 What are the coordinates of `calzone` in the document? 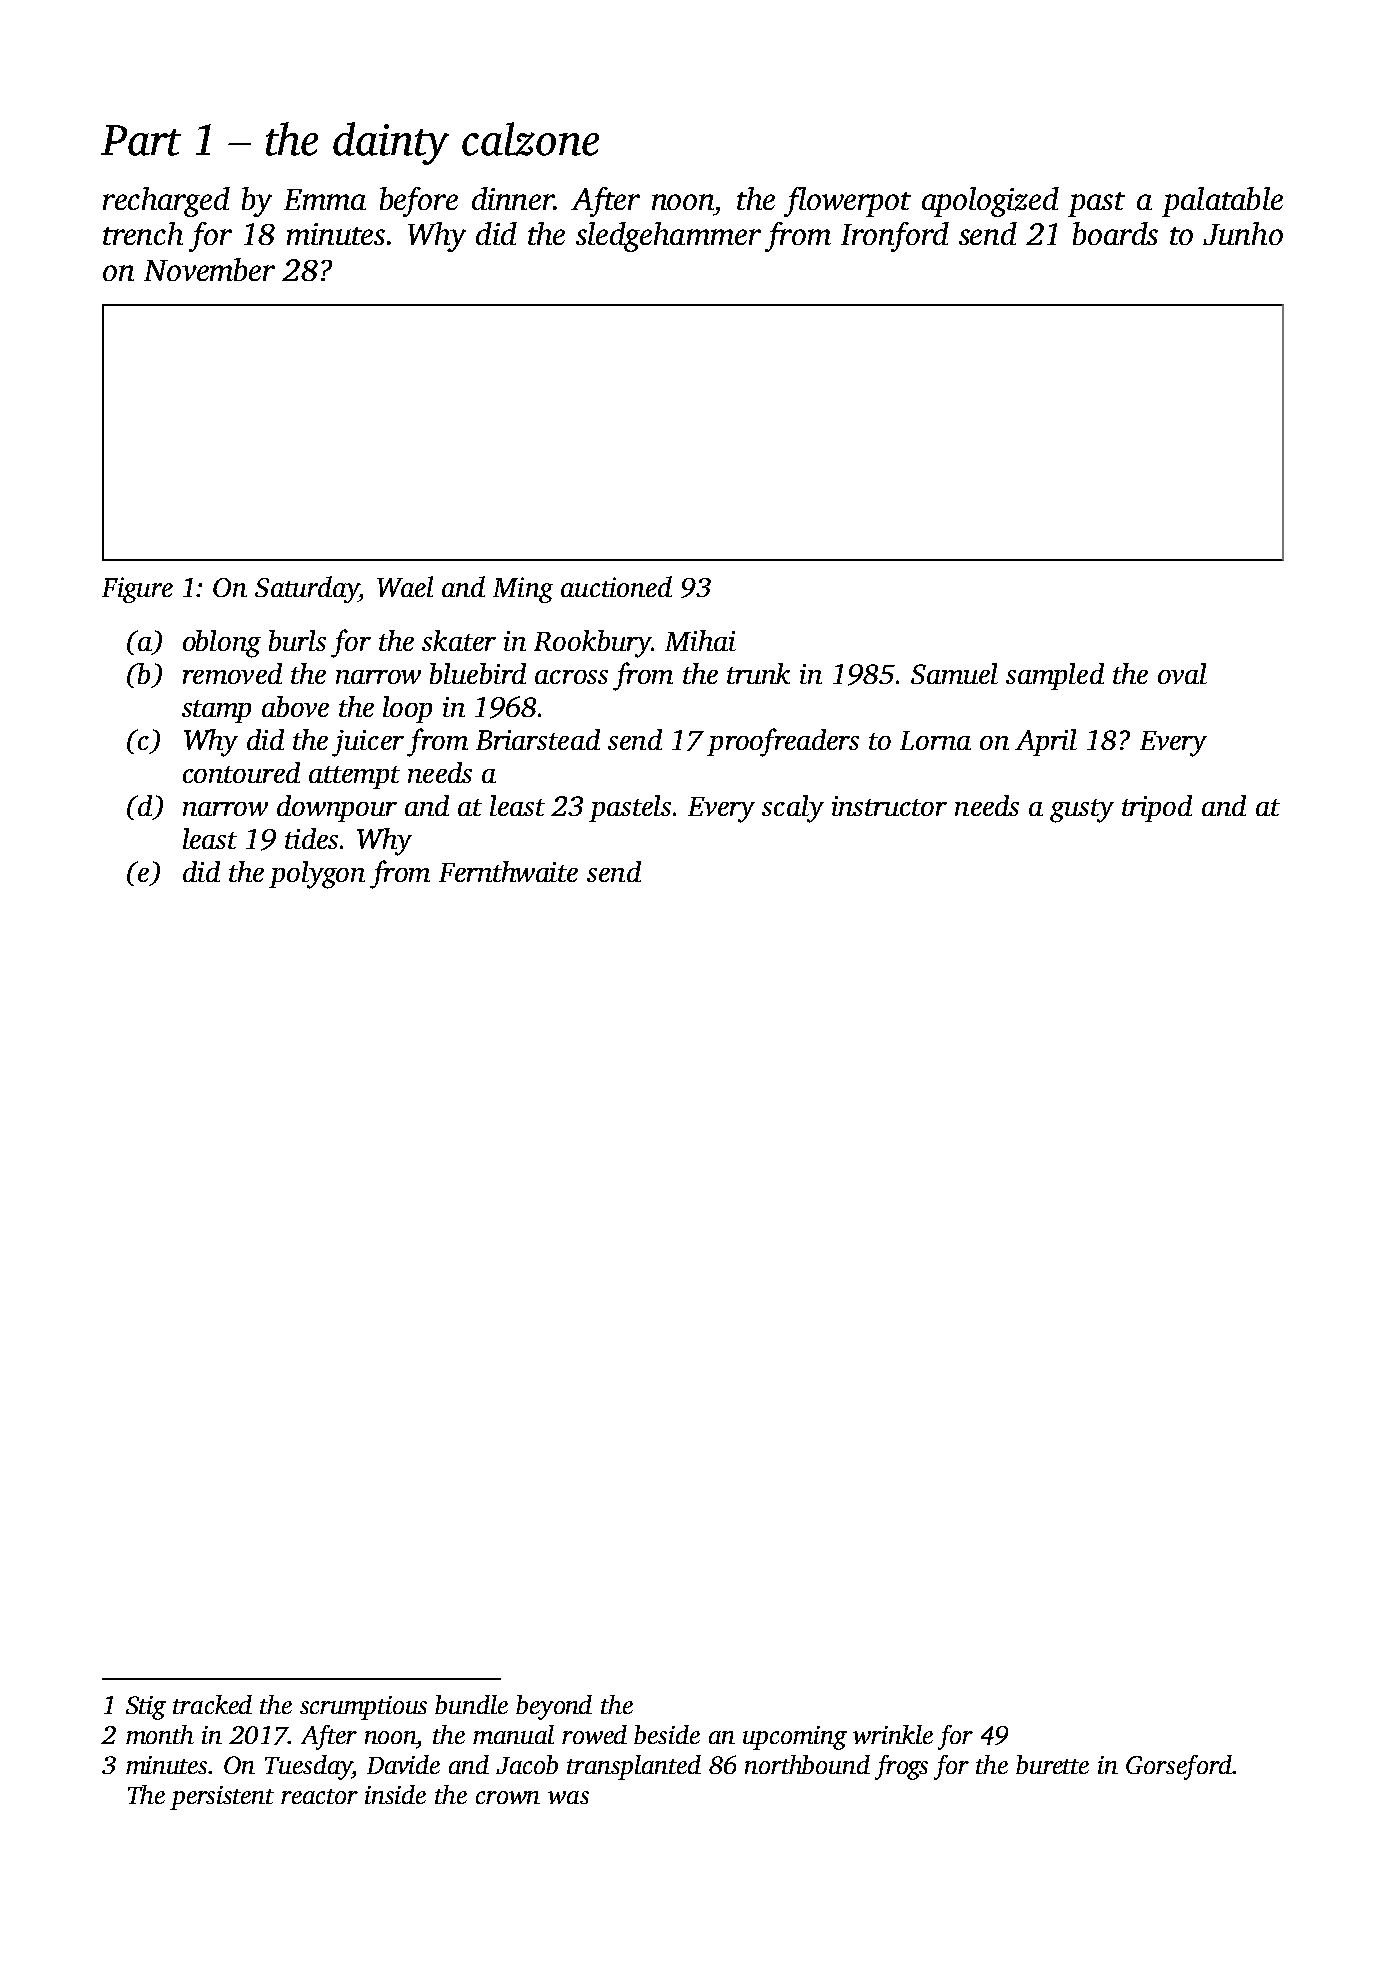 It's located at (530, 139).
